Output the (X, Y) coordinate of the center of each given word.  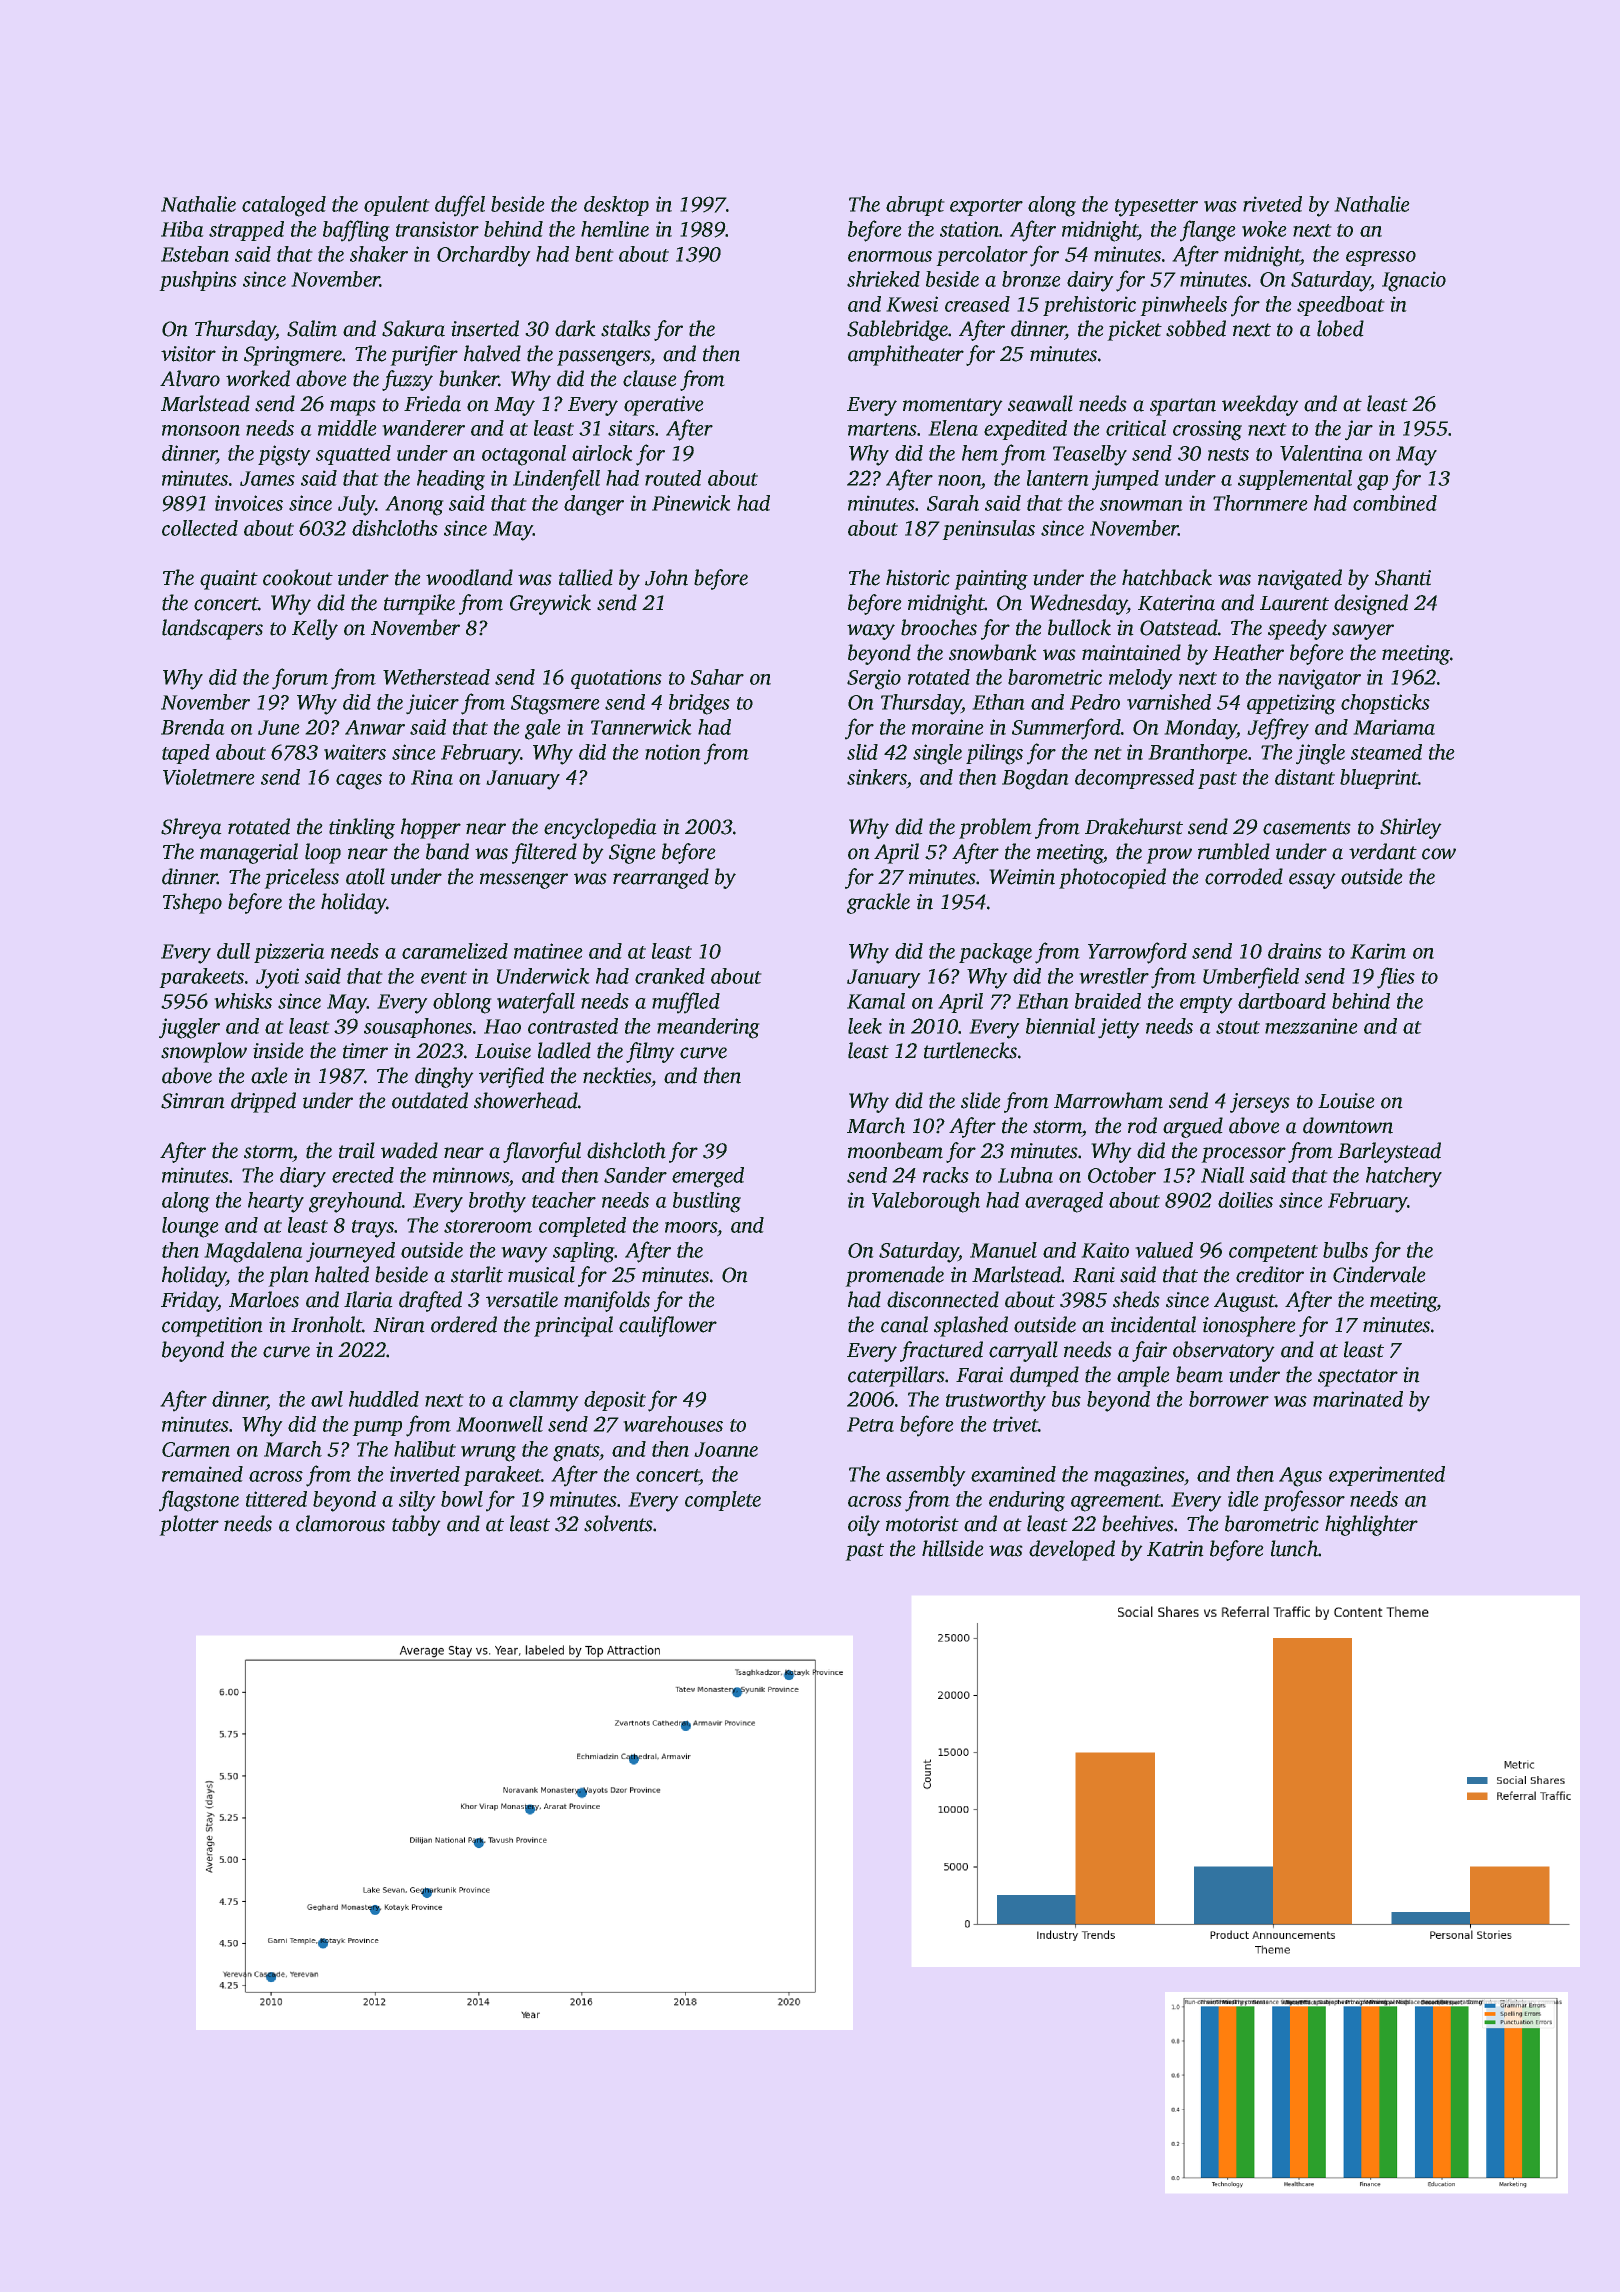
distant (1305, 777)
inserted (485, 328)
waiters (355, 752)
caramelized (455, 951)
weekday (1260, 405)
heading (451, 480)
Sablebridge (897, 330)
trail (356, 1150)
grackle (878, 903)
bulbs (1345, 1250)
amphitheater (906, 355)
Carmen (196, 1449)
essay (1312, 881)
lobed (1340, 328)
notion (672, 752)
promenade (895, 1276)
